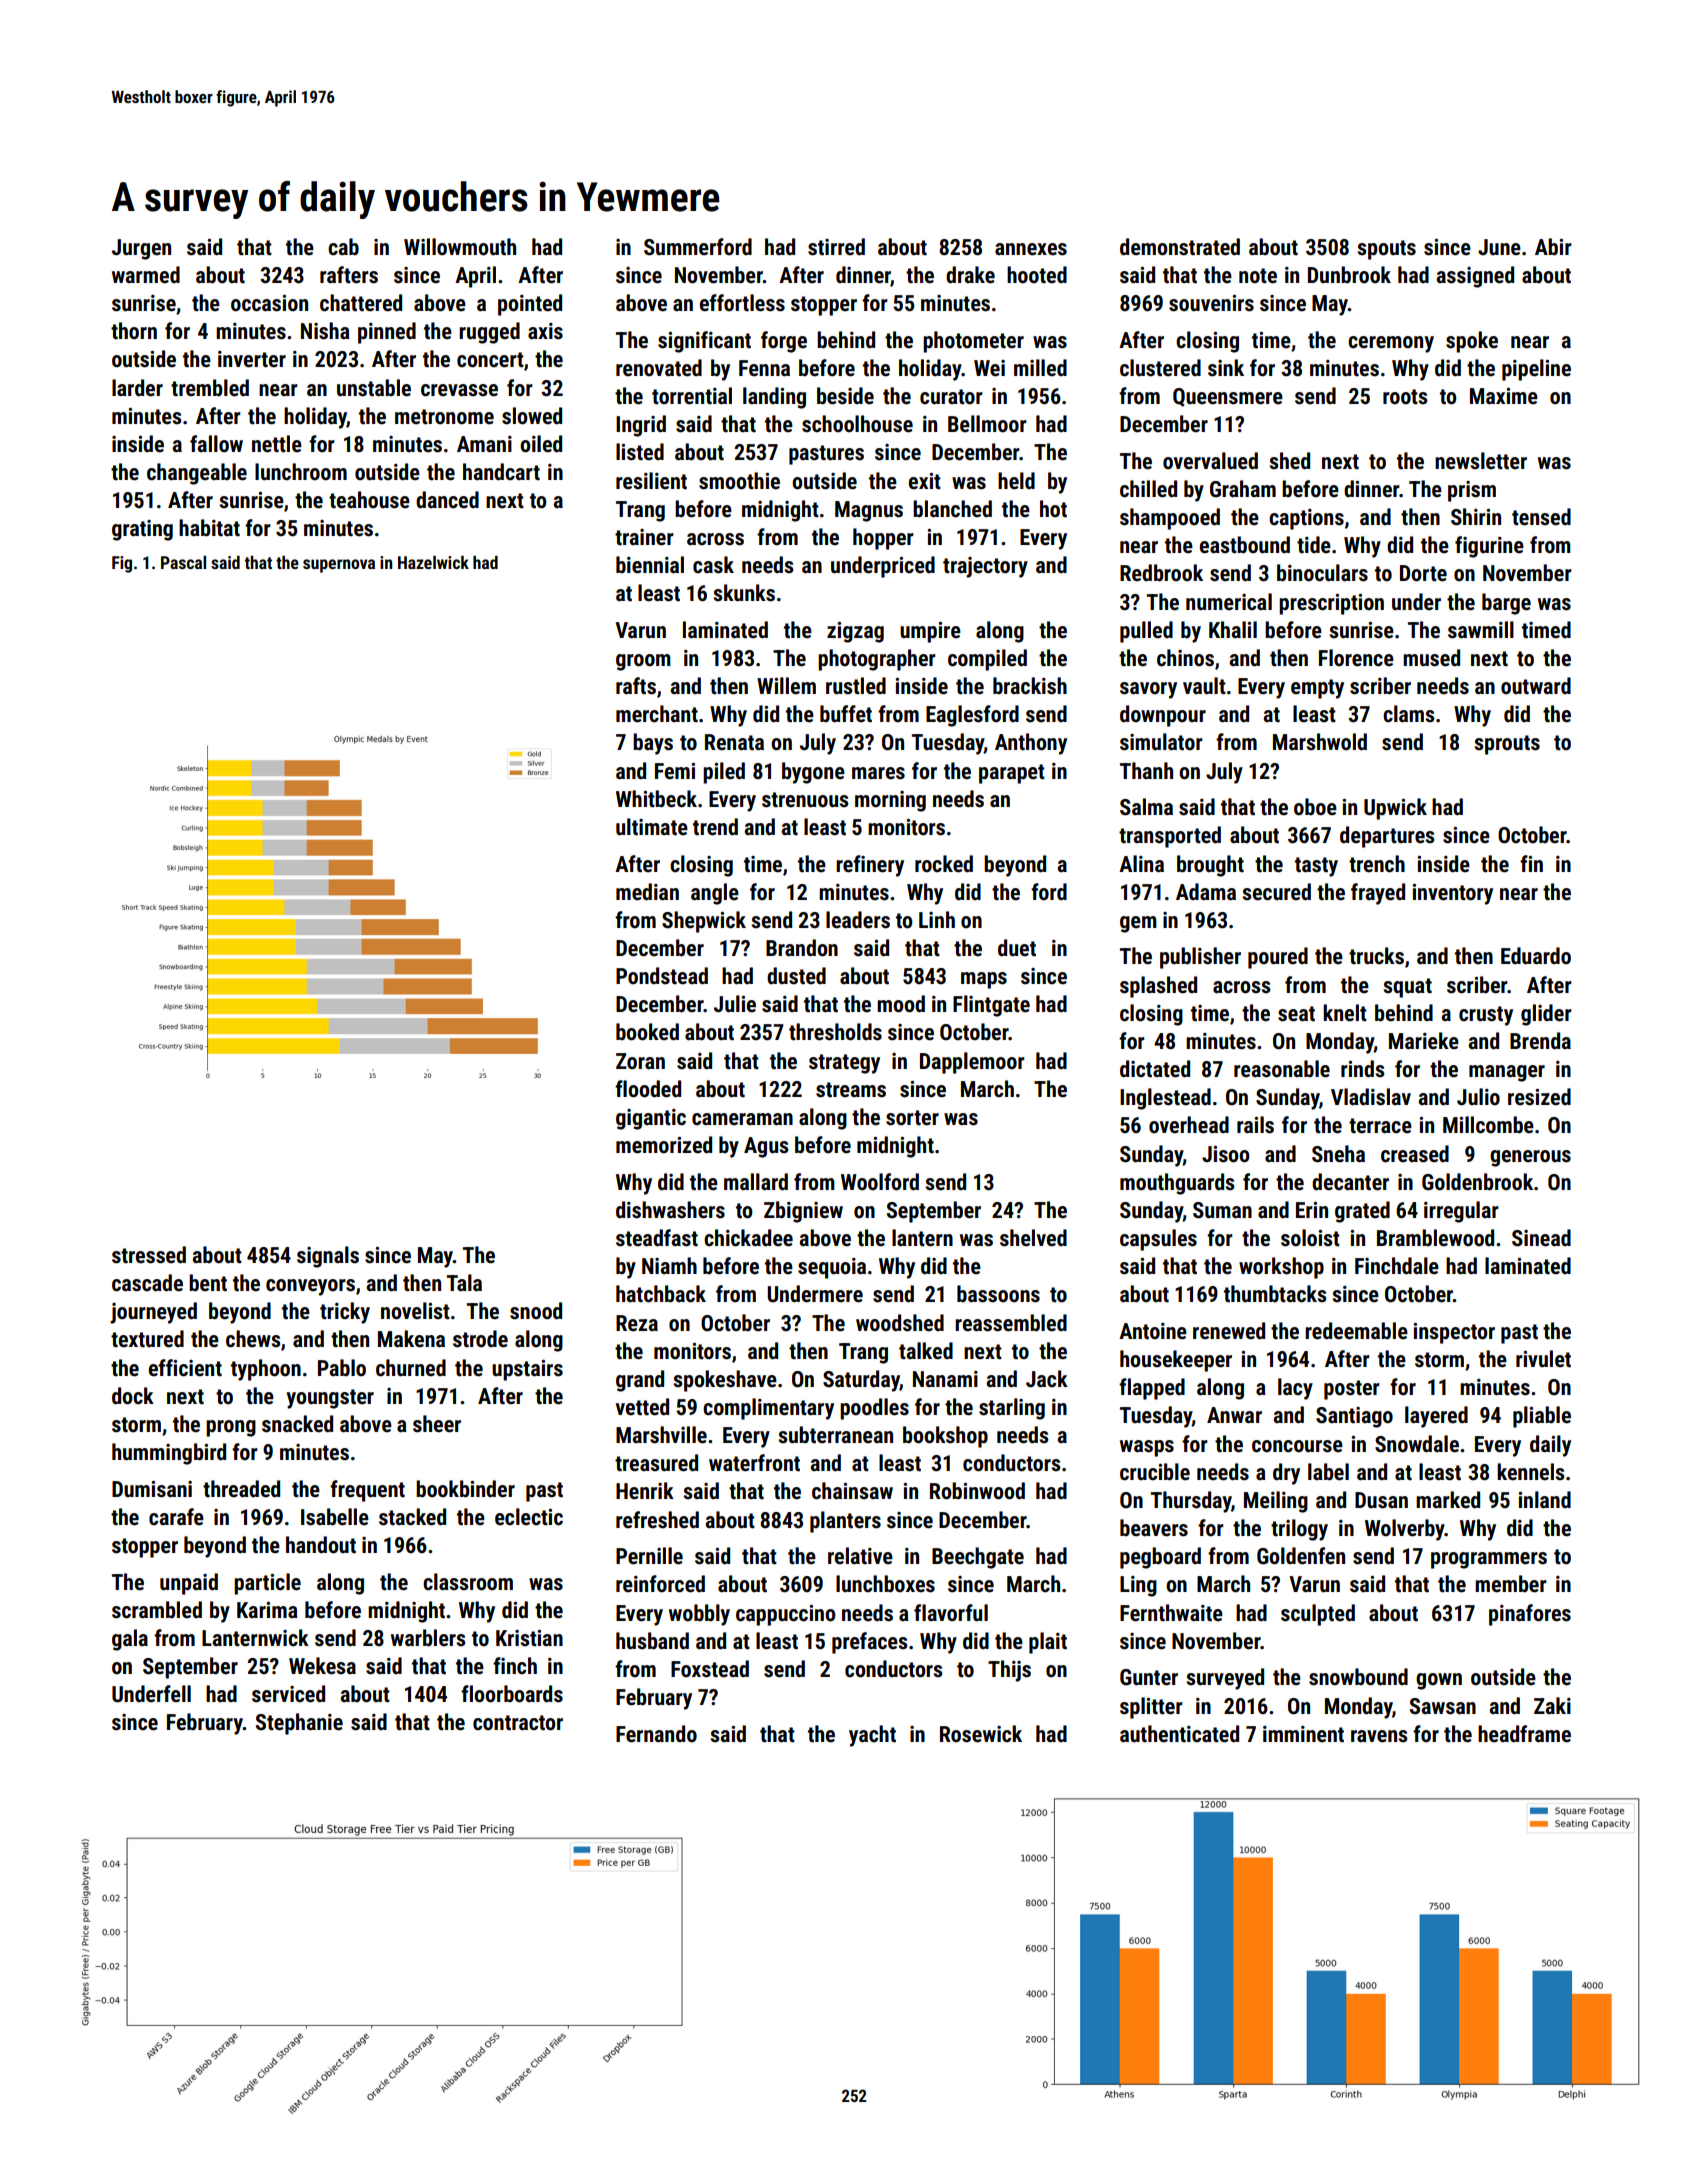  I want to click on Fernando, so click(656, 1734).
